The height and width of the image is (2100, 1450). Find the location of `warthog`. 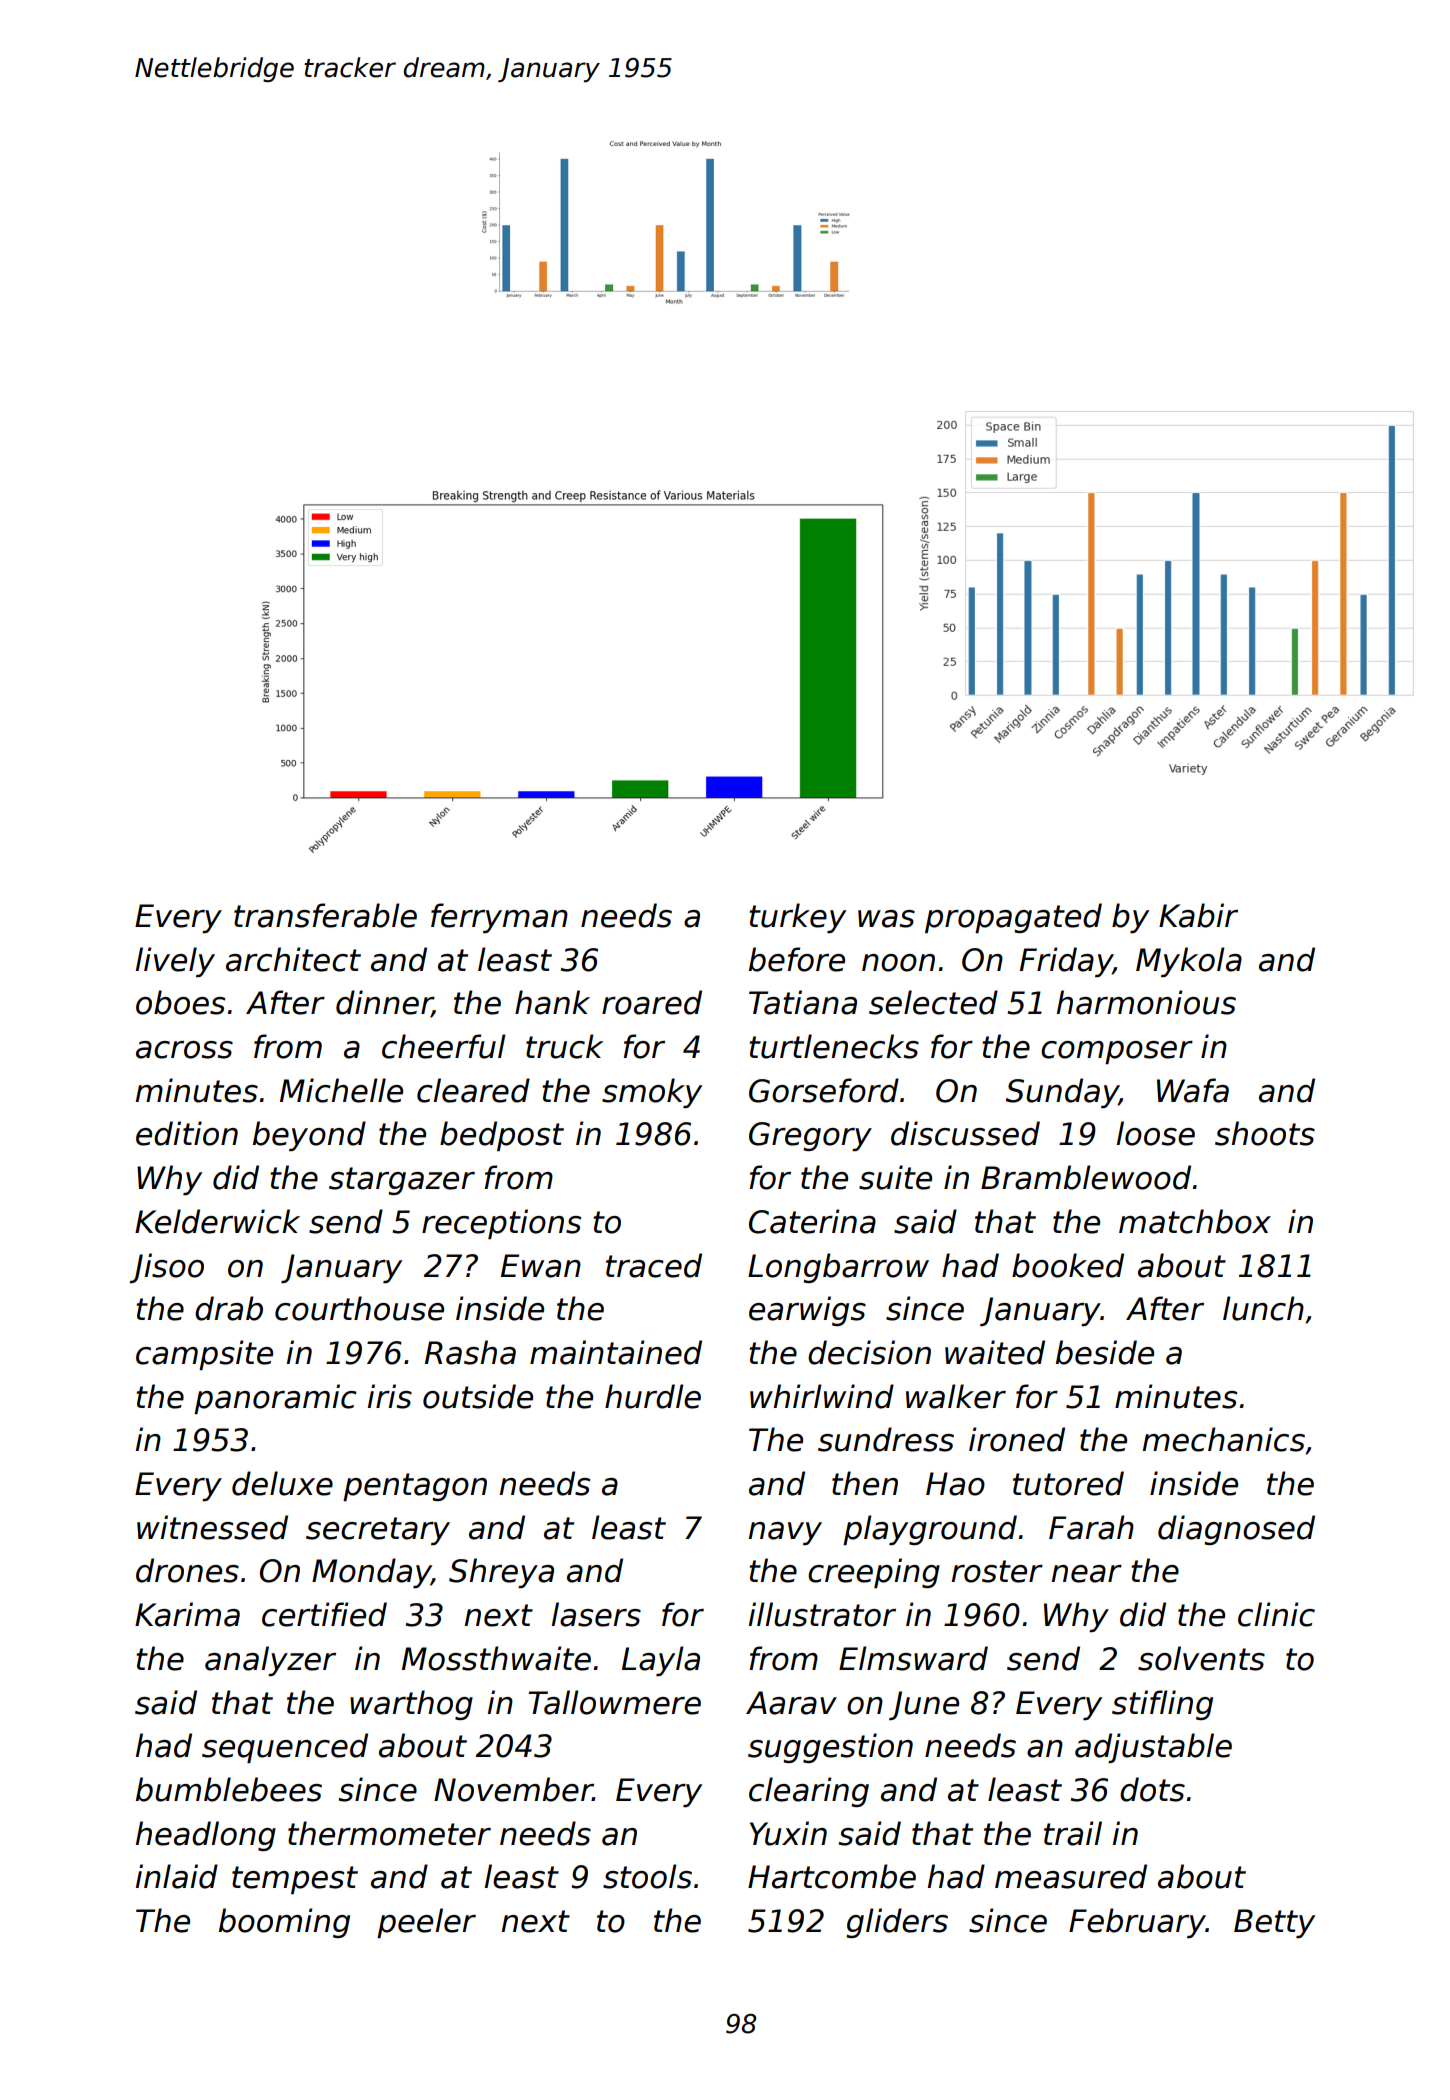

warthog is located at coordinates (411, 1705).
